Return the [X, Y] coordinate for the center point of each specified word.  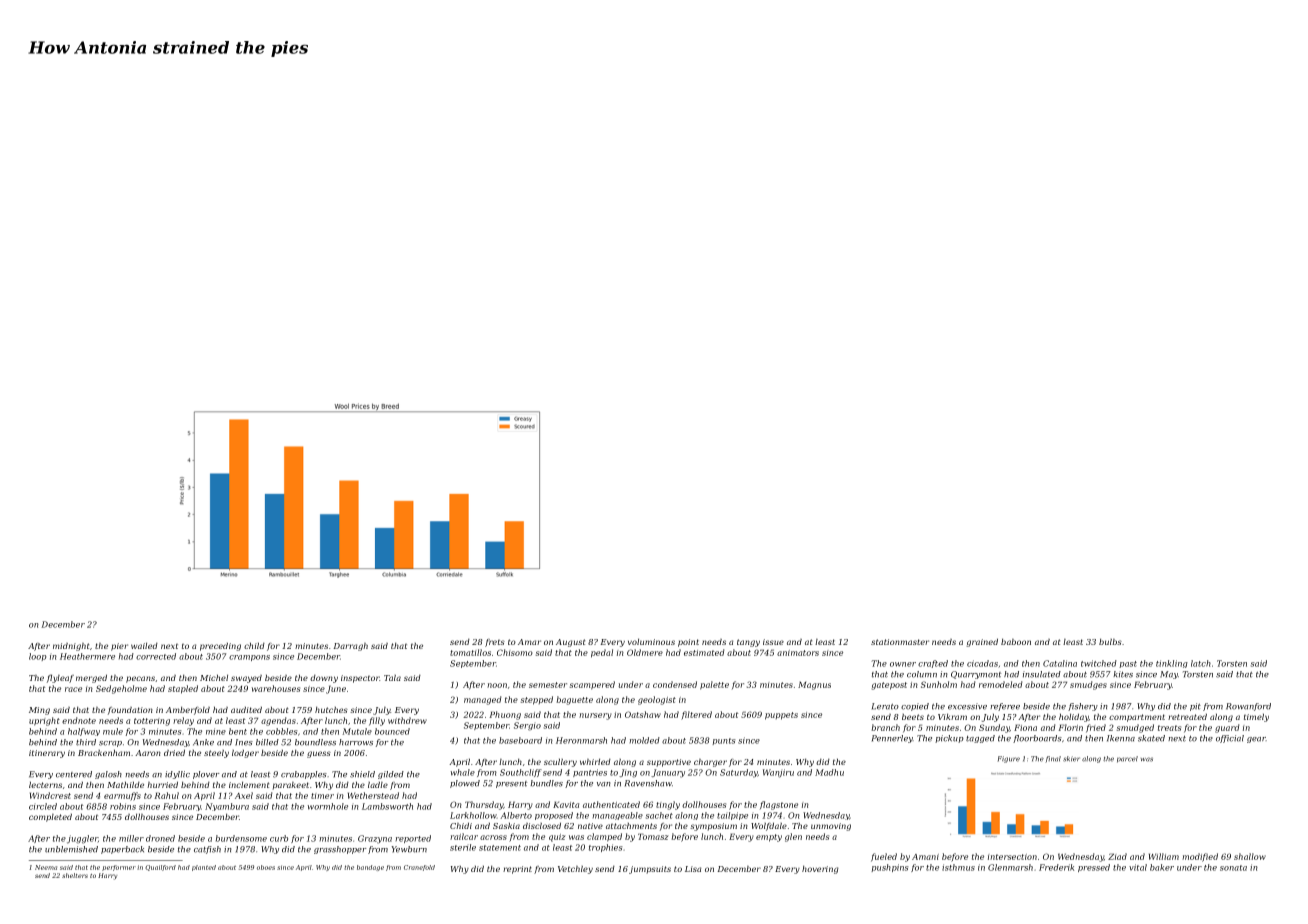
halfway [84, 732]
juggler [82, 839]
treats [1169, 728]
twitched [1099, 663]
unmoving [831, 827]
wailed [144, 645]
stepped [537, 700]
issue [773, 642]
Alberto [516, 815]
